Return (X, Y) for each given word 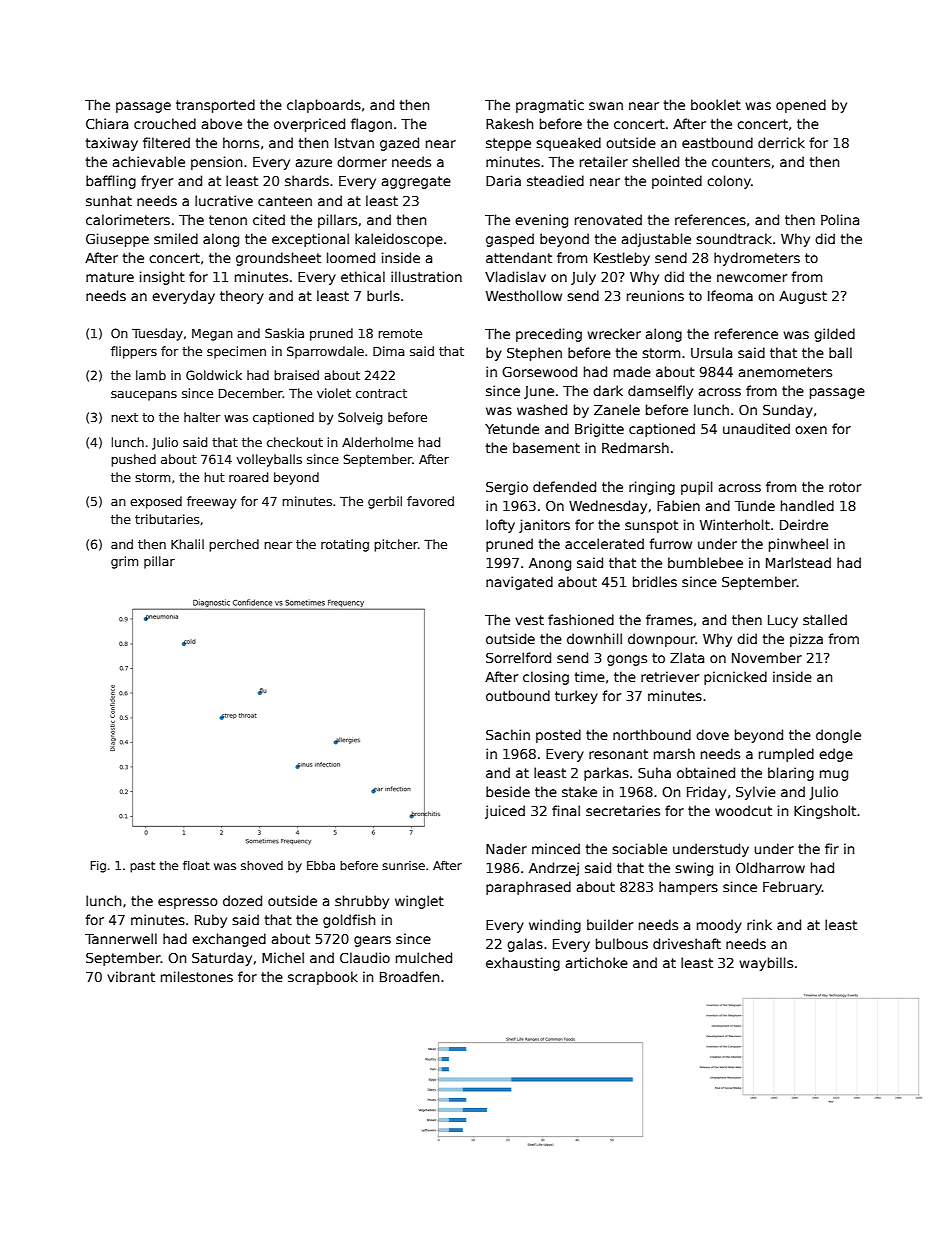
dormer (362, 161)
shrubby (362, 902)
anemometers (785, 372)
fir (832, 848)
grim (124, 562)
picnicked (735, 678)
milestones (197, 976)
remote (400, 333)
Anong (550, 564)
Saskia (284, 333)
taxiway (112, 144)
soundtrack (734, 238)
